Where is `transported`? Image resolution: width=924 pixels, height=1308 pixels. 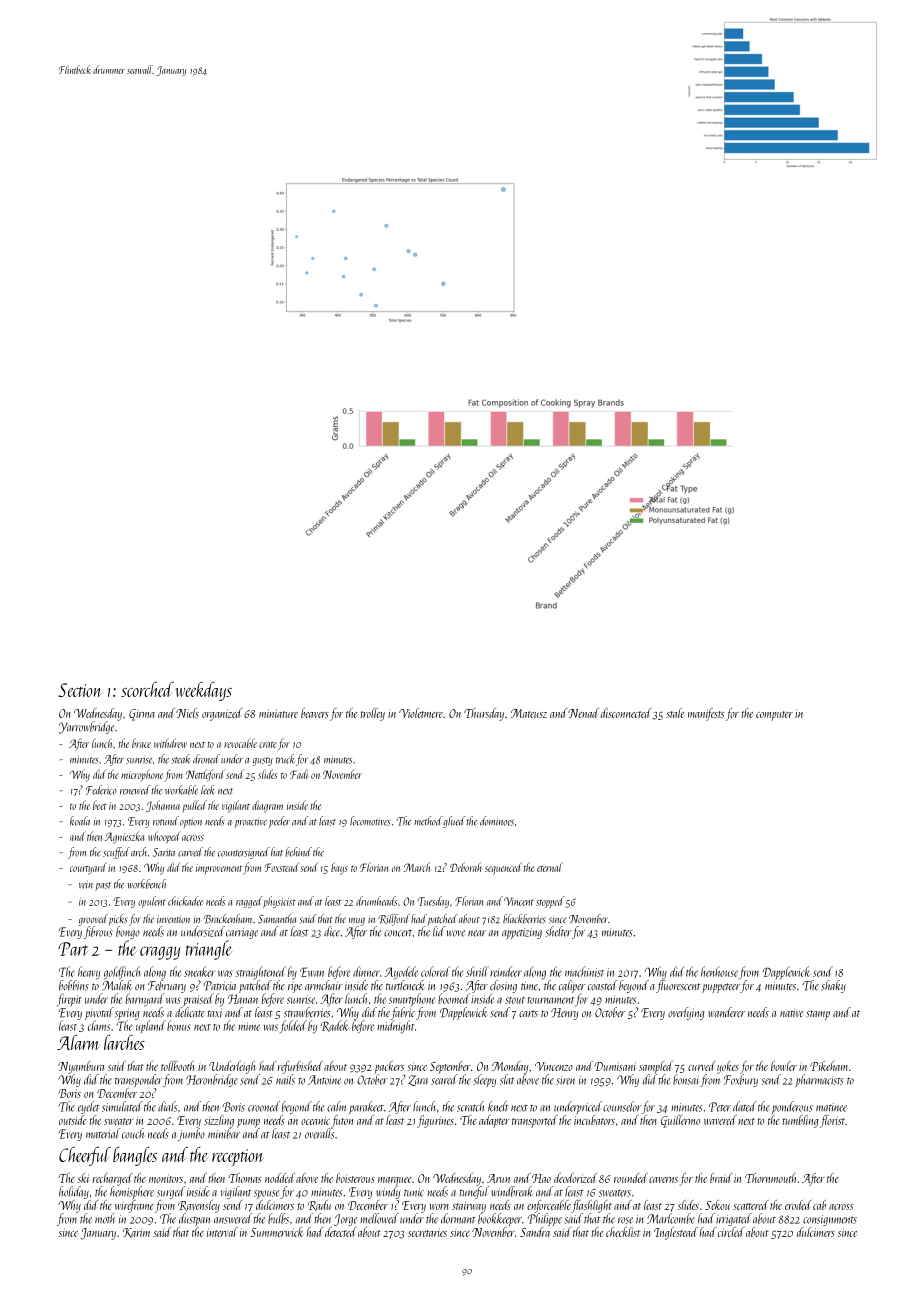 transported is located at coordinates (535, 1121).
